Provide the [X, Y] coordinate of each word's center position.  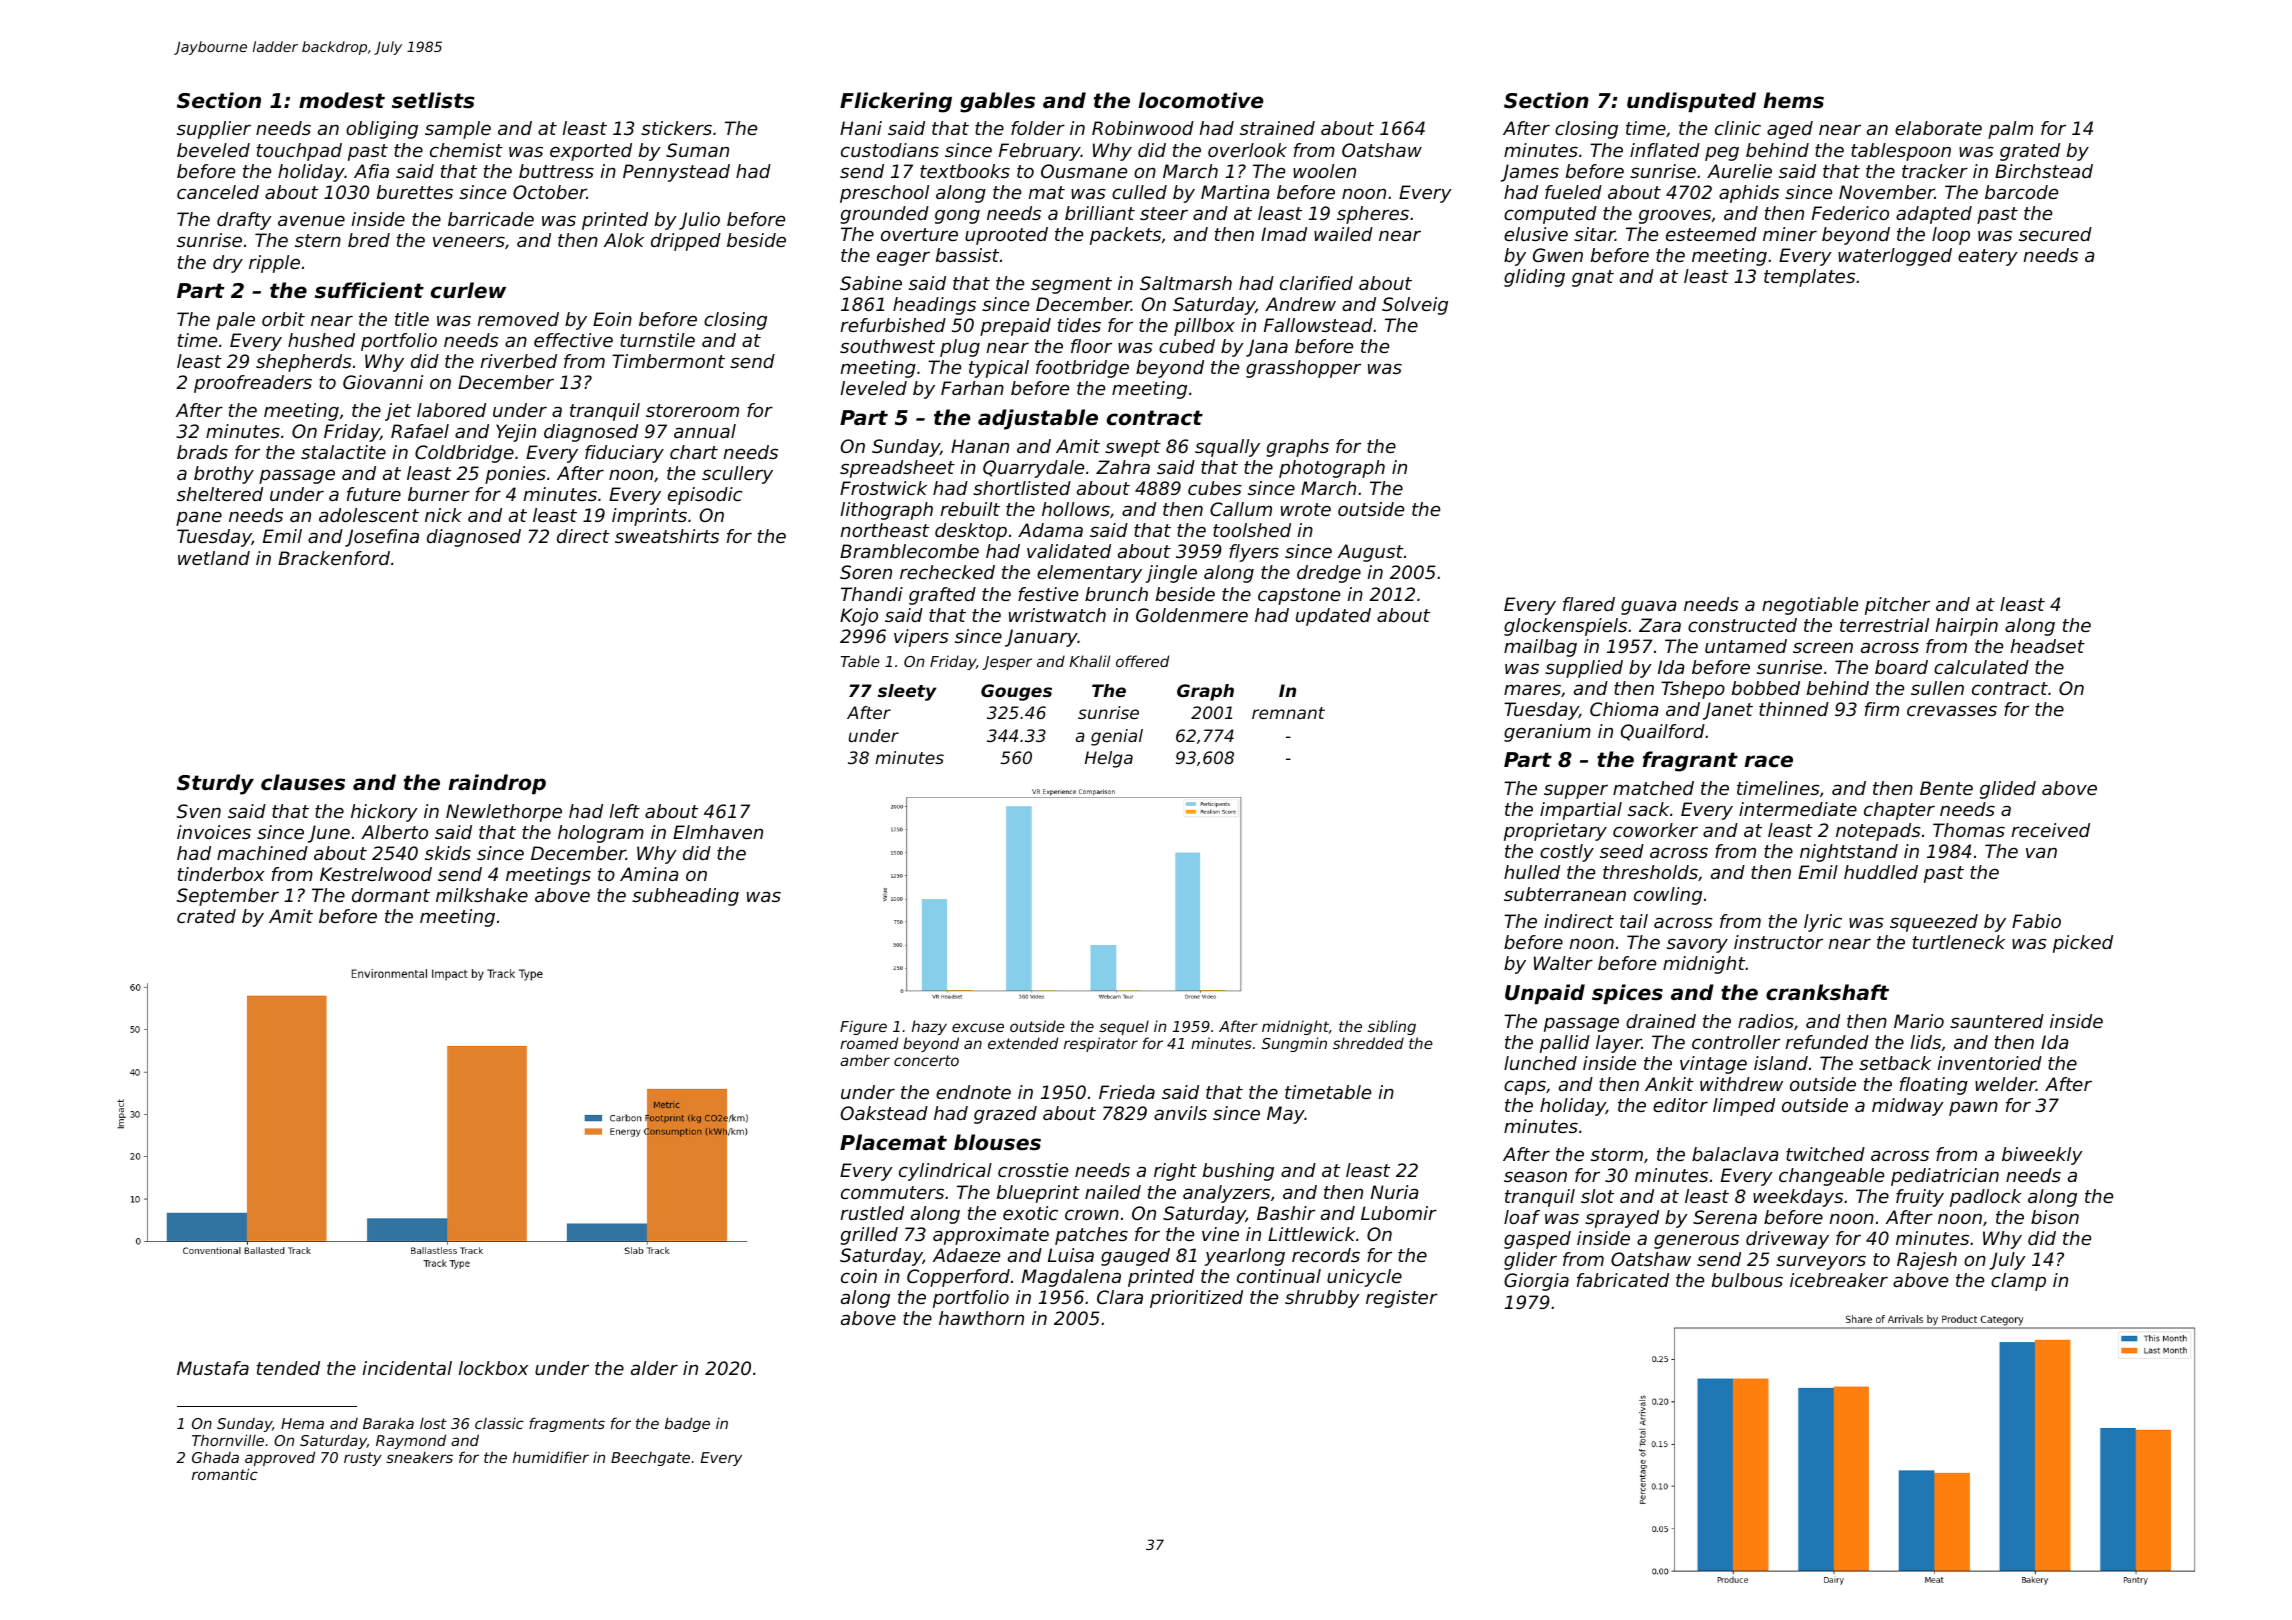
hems [1793, 100]
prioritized [1196, 1299]
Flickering [896, 102]
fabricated [1623, 1280]
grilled [869, 1236]
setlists [433, 100]
